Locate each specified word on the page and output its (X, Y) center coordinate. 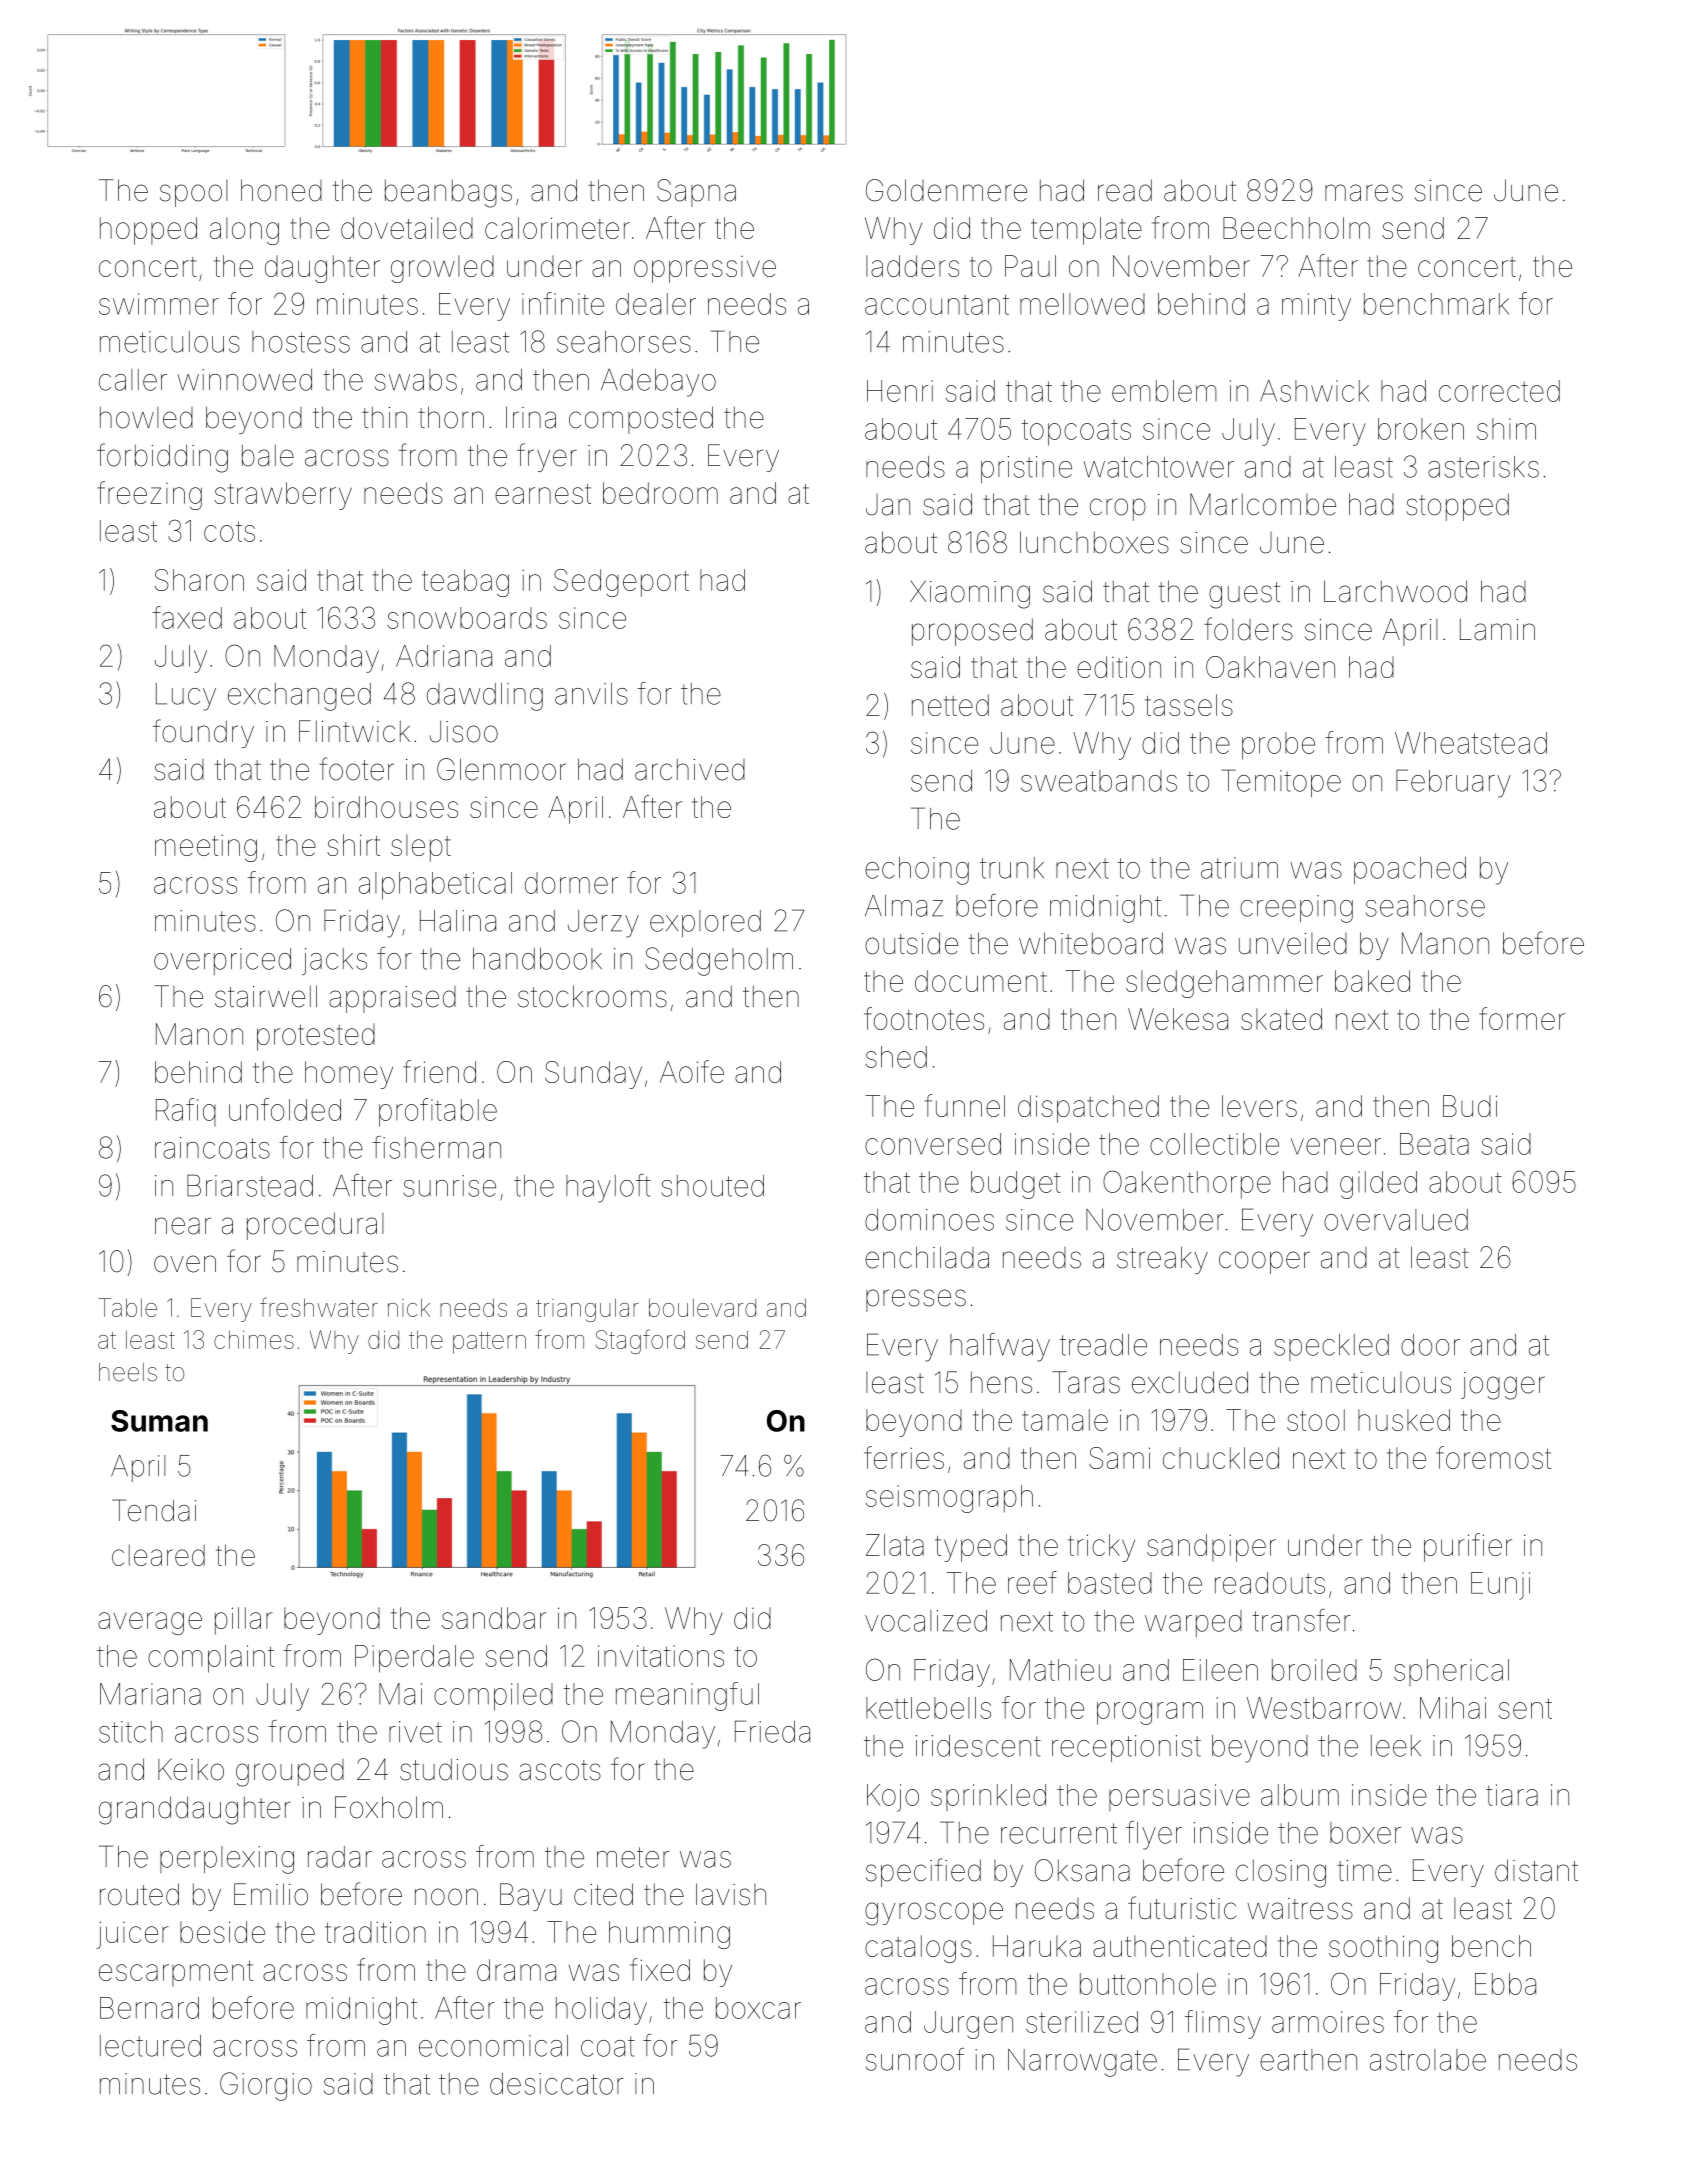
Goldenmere (946, 190)
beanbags (448, 193)
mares (1364, 193)
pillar (244, 1621)
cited (603, 1894)
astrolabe (1428, 2060)
